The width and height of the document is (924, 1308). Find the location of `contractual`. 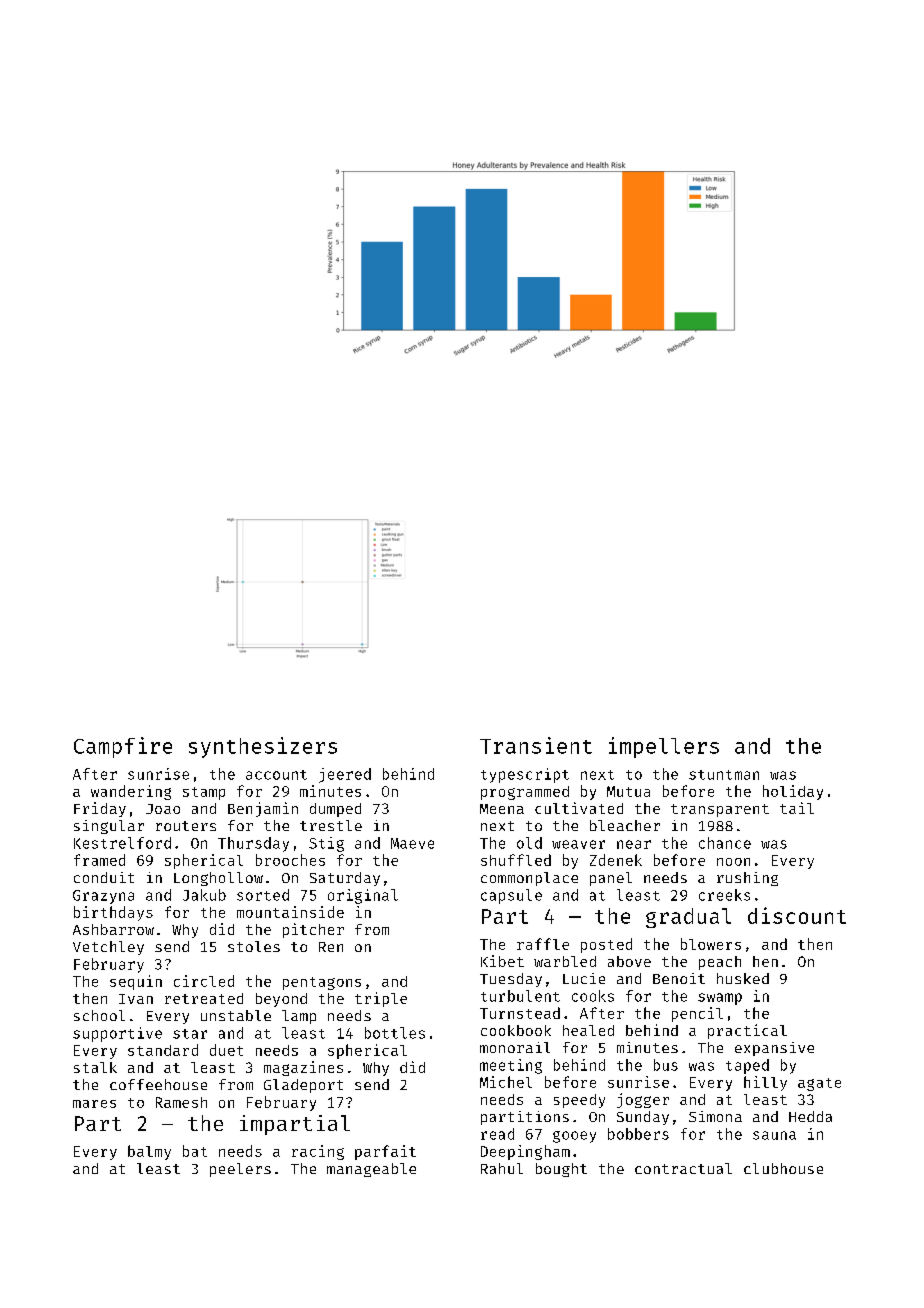

contractual is located at coordinates (683, 1168).
